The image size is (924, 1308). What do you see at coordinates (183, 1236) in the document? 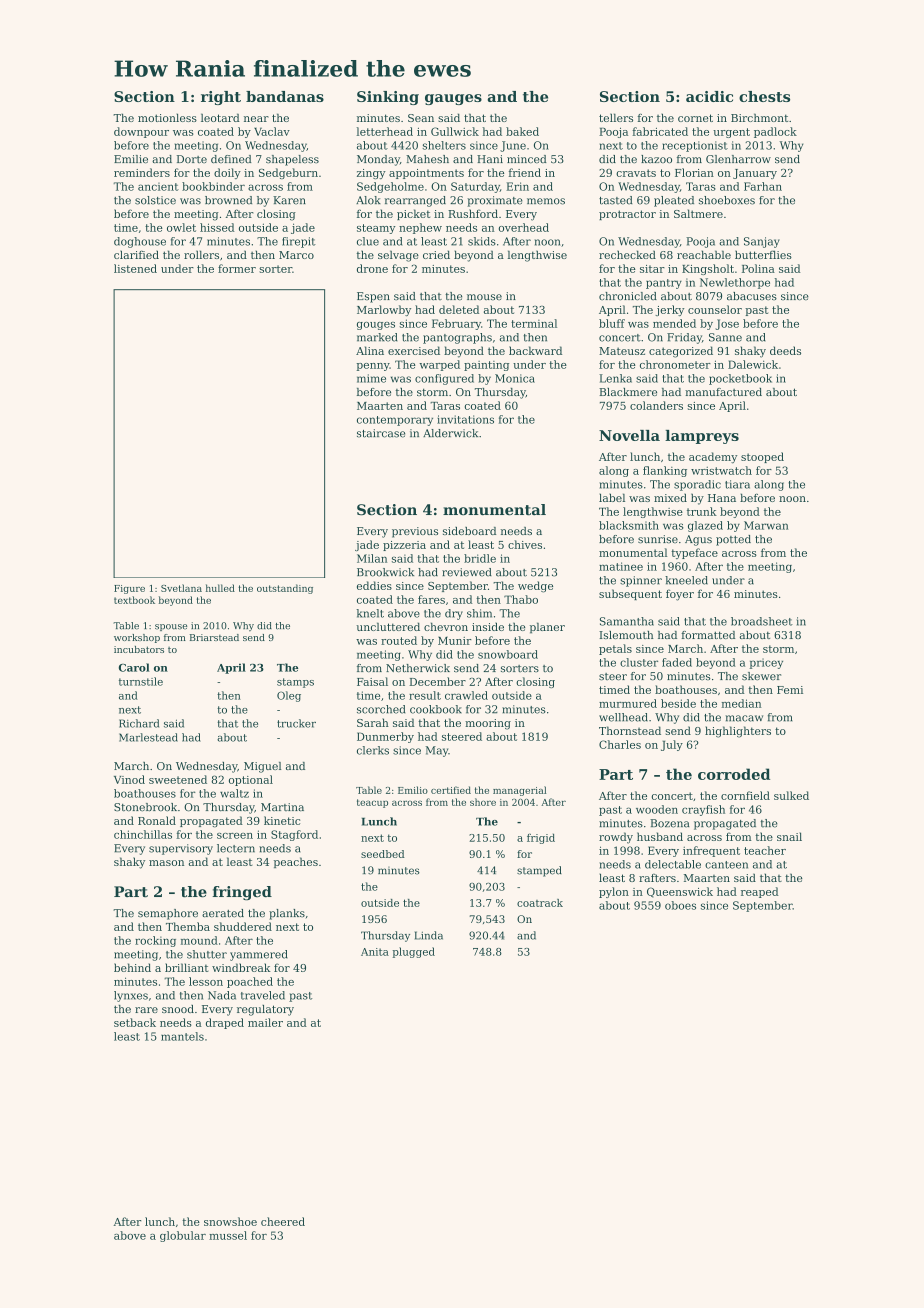
I see `globular` at bounding box center [183, 1236].
